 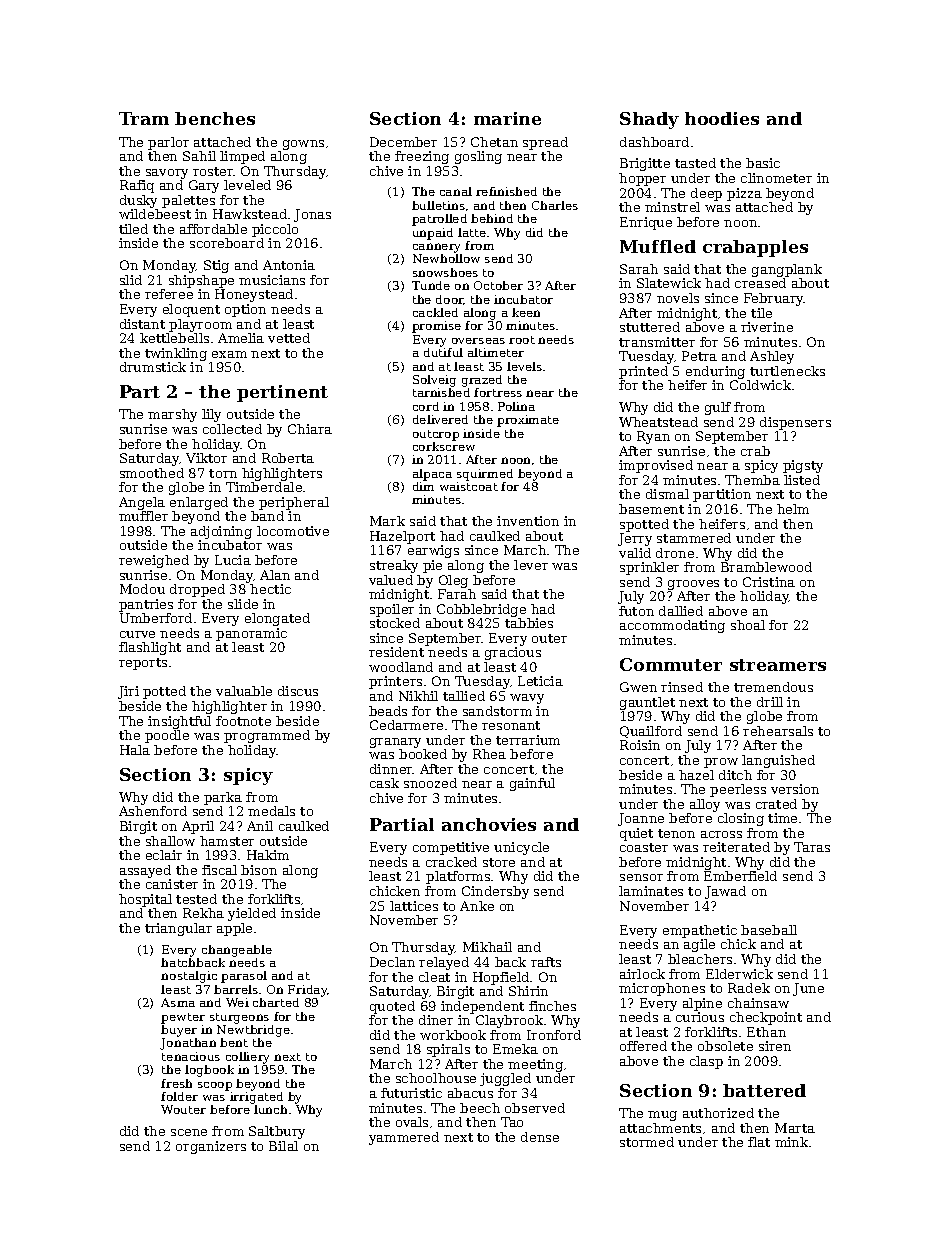 I want to click on gangplank, so click(x=787, y=270).
